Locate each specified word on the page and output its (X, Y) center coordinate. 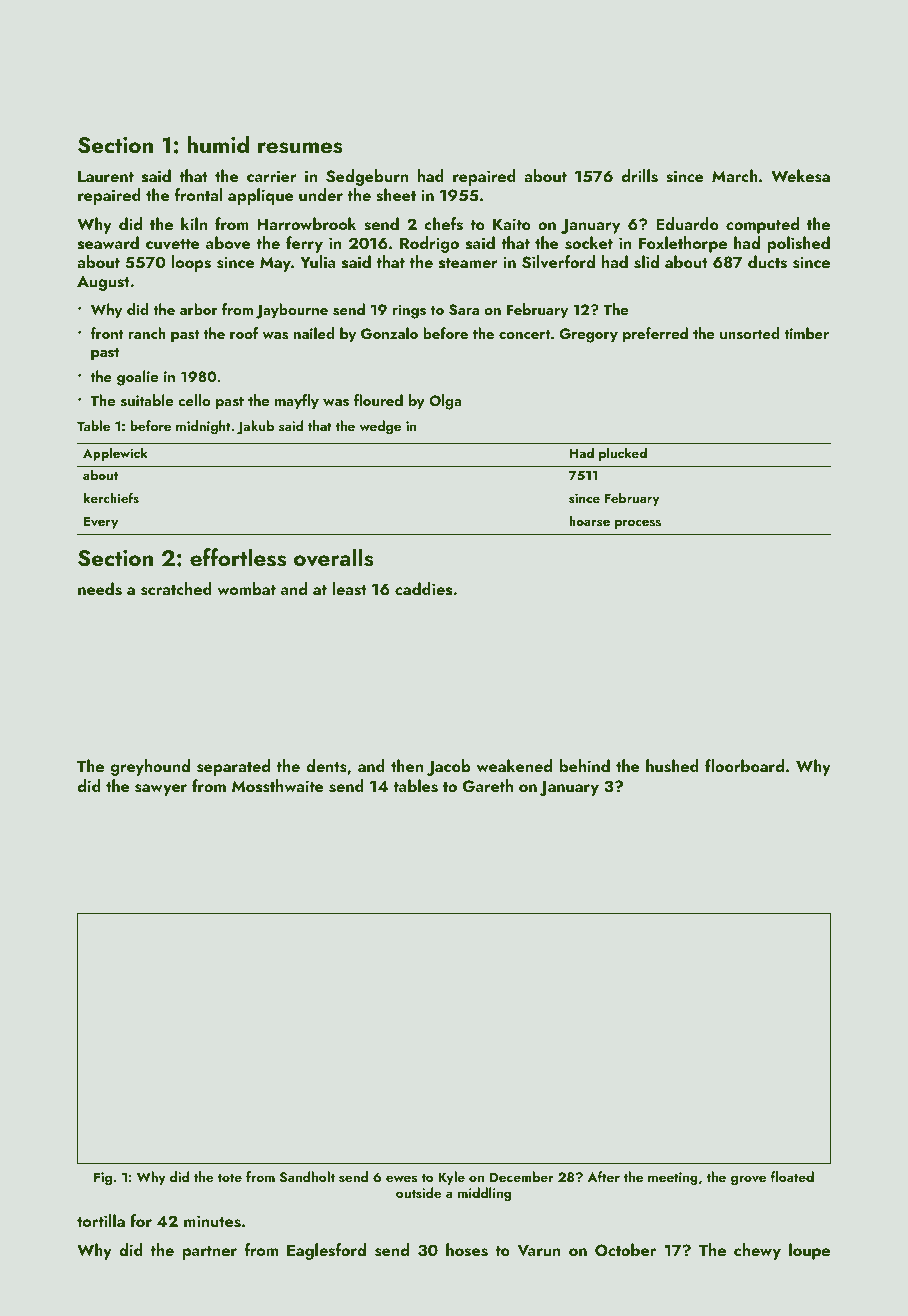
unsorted (750, 333)
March (735, 175)
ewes (401, 1178)
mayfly (297, 402)
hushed (672, 766)
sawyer (161, 790)
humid (218, 144)
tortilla (101, 1220)
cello (194, 400)
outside (419, 1192)
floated (792, 1176)
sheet (396, 195)
